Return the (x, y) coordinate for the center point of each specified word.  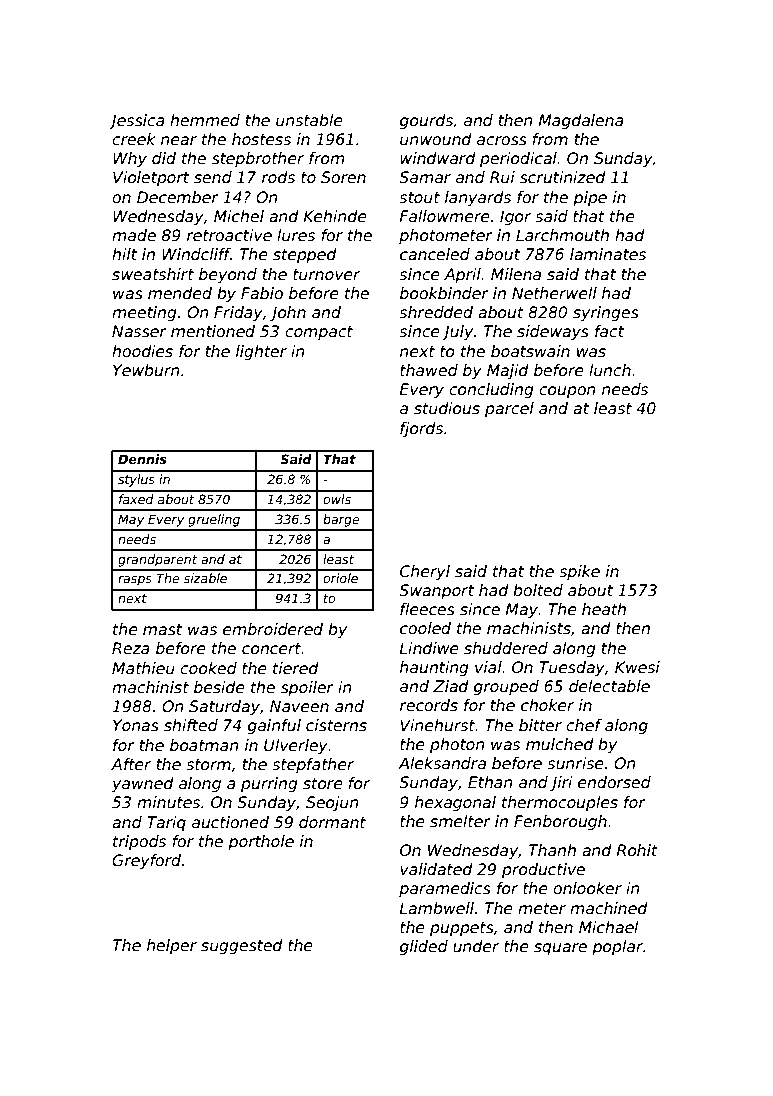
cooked (208, 668)
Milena (516, 274)
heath (604, 609)
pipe (590, 198)
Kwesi (637, 667)
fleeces (427, 609)
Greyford (146, 861)
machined (609, 908)
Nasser (139, 331)
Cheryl (425, 572)
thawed (429, 370)
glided (424, 947)
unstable (309, 120)
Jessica (137, 121)
